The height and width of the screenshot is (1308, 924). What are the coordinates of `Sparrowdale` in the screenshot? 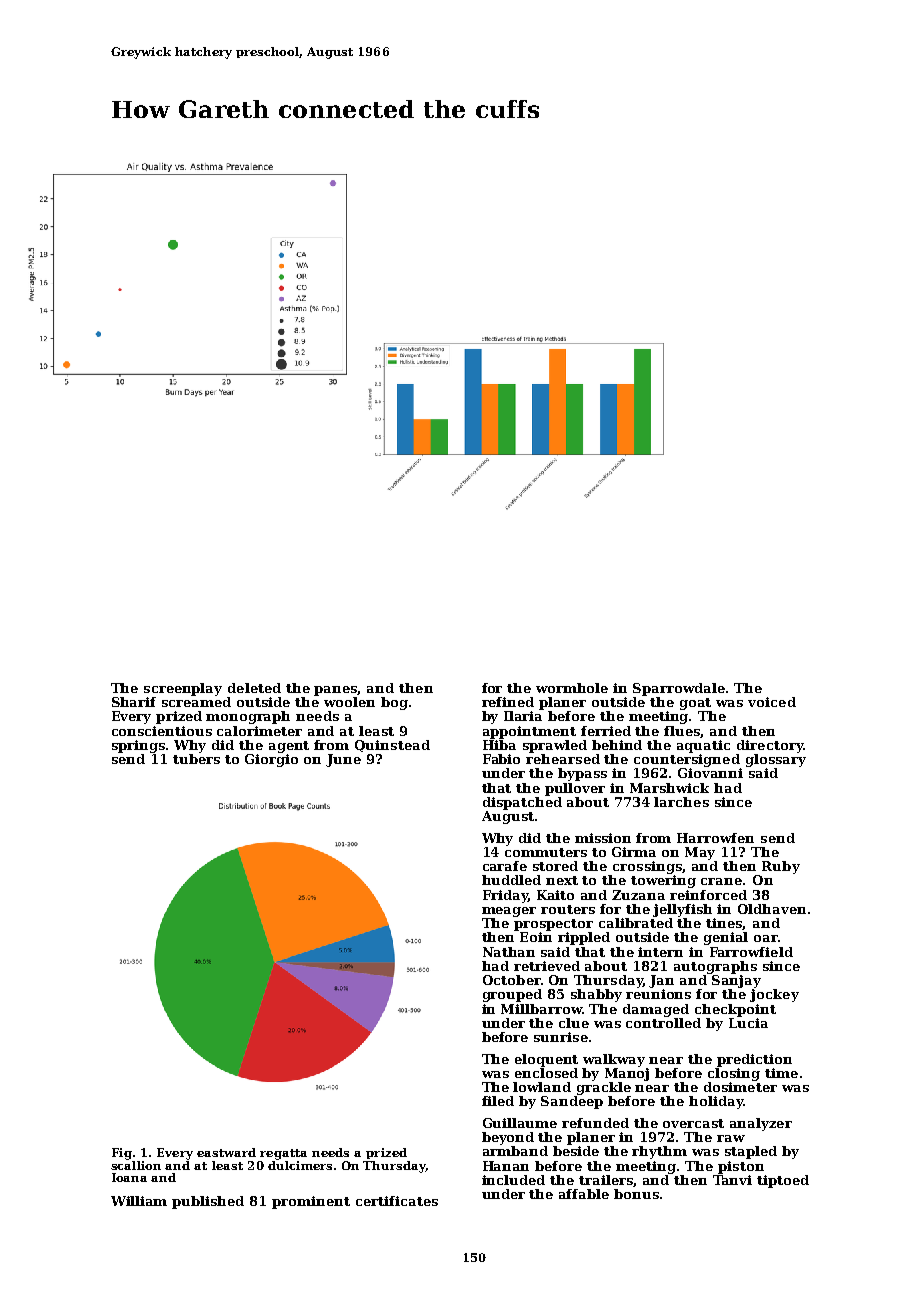 It's located at (679, 689).
